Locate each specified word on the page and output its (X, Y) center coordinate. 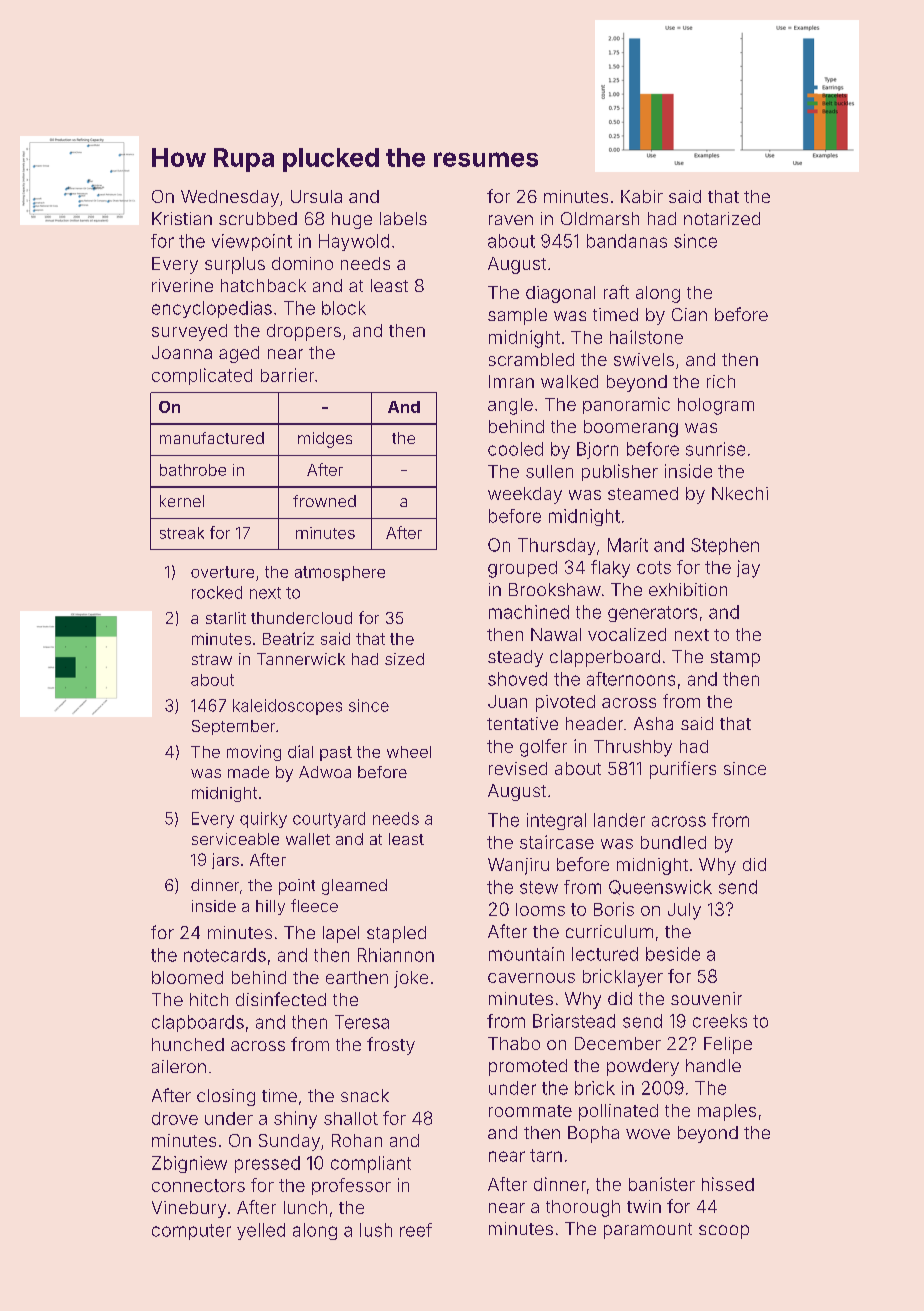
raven (511, 220)
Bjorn (597, 450)
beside (673, 954)
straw (212, 659)
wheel (409, 752)
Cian (689, 314)
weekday (525, 495)
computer (191, 1232)
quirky (263, 820)
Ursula (316, 196)
